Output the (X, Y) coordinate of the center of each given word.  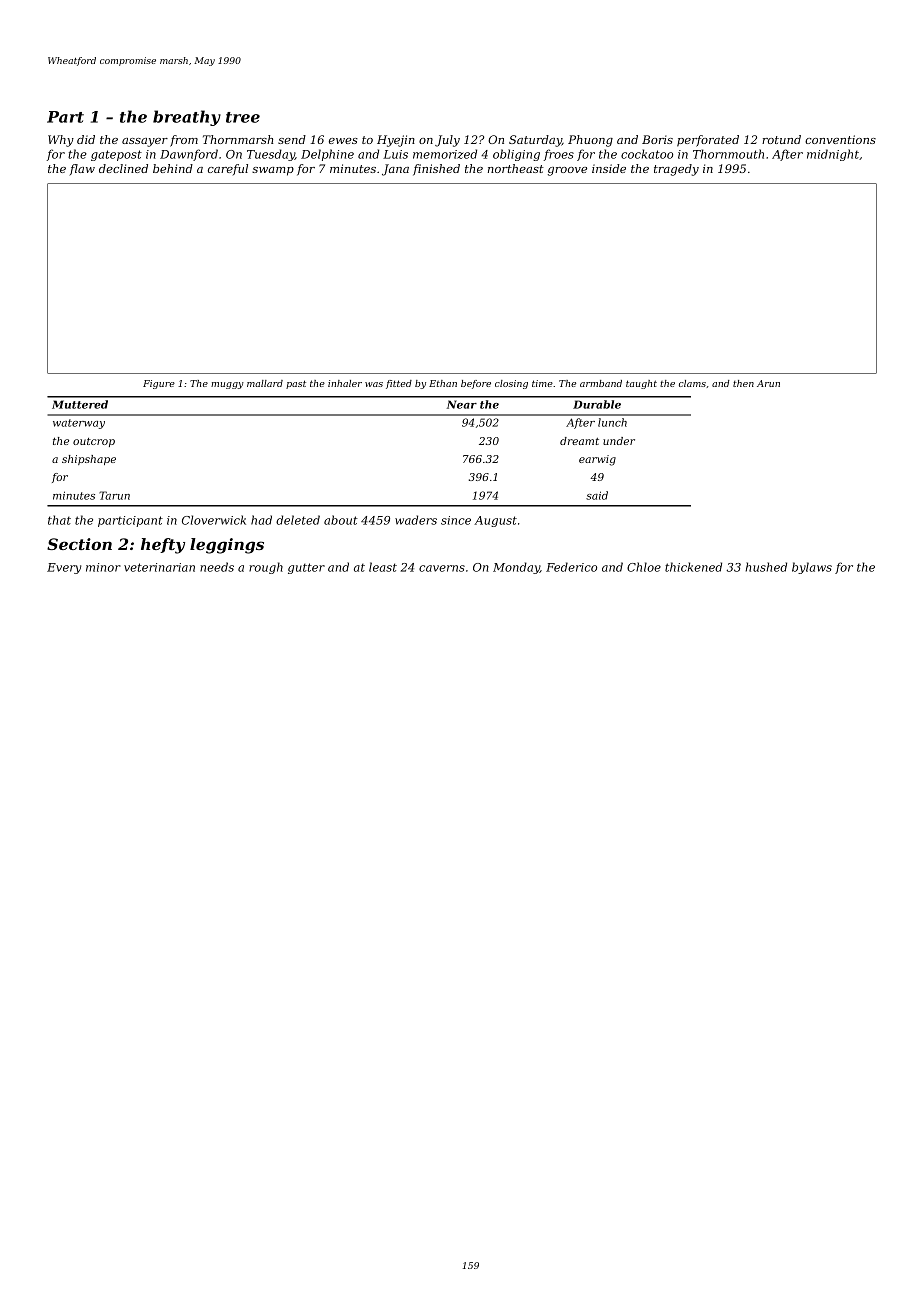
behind (173, 168)
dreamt (579, 441)
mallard (265, 383)
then (743, 383)
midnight (833, 155)
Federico (571, 567)
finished (436, 170)
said (597, 495)
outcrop (94, 442)
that (59, 520)
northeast (516, 168)
